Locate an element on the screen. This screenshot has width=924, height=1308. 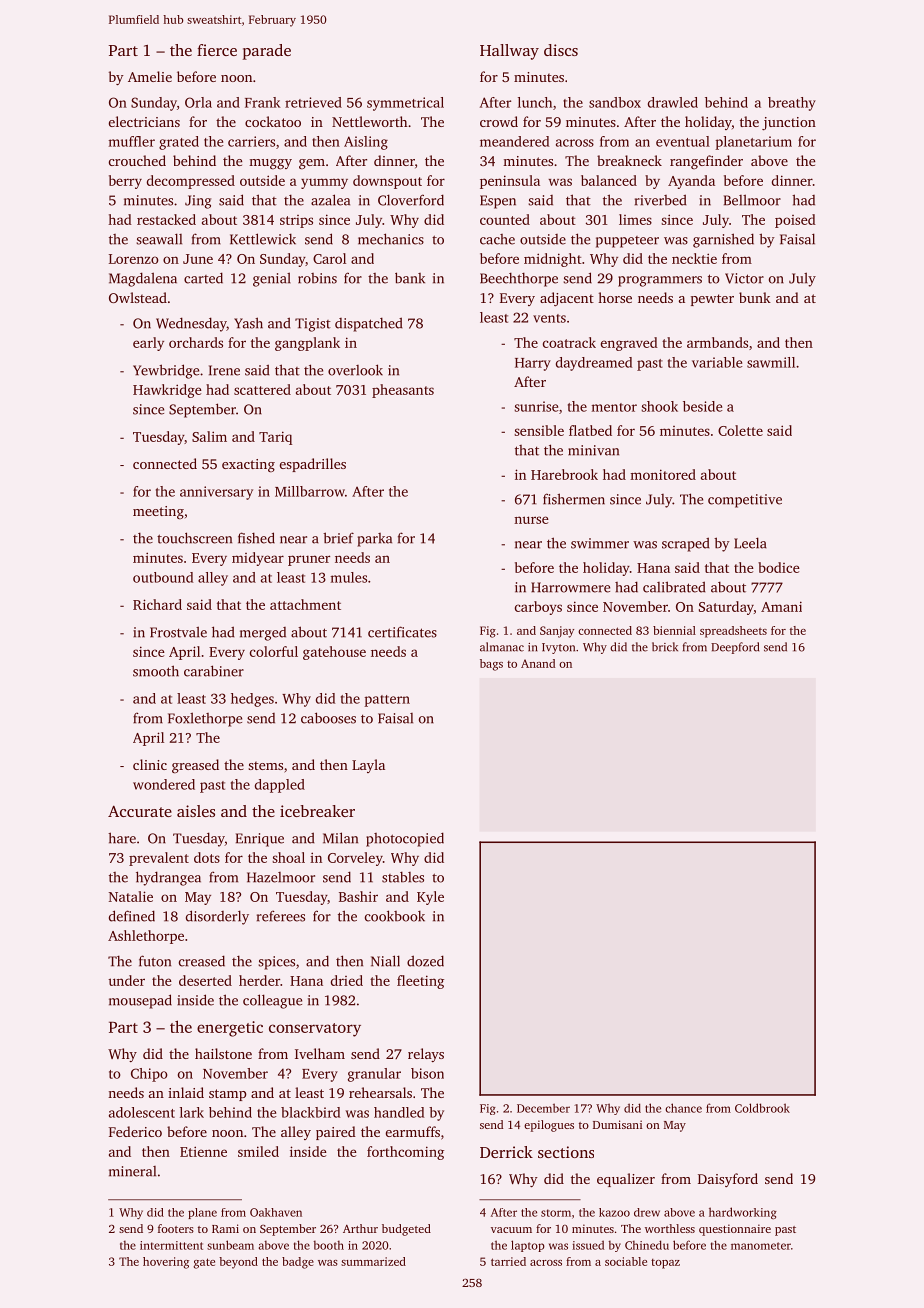
nurse is located at coordinates (531, 520).
